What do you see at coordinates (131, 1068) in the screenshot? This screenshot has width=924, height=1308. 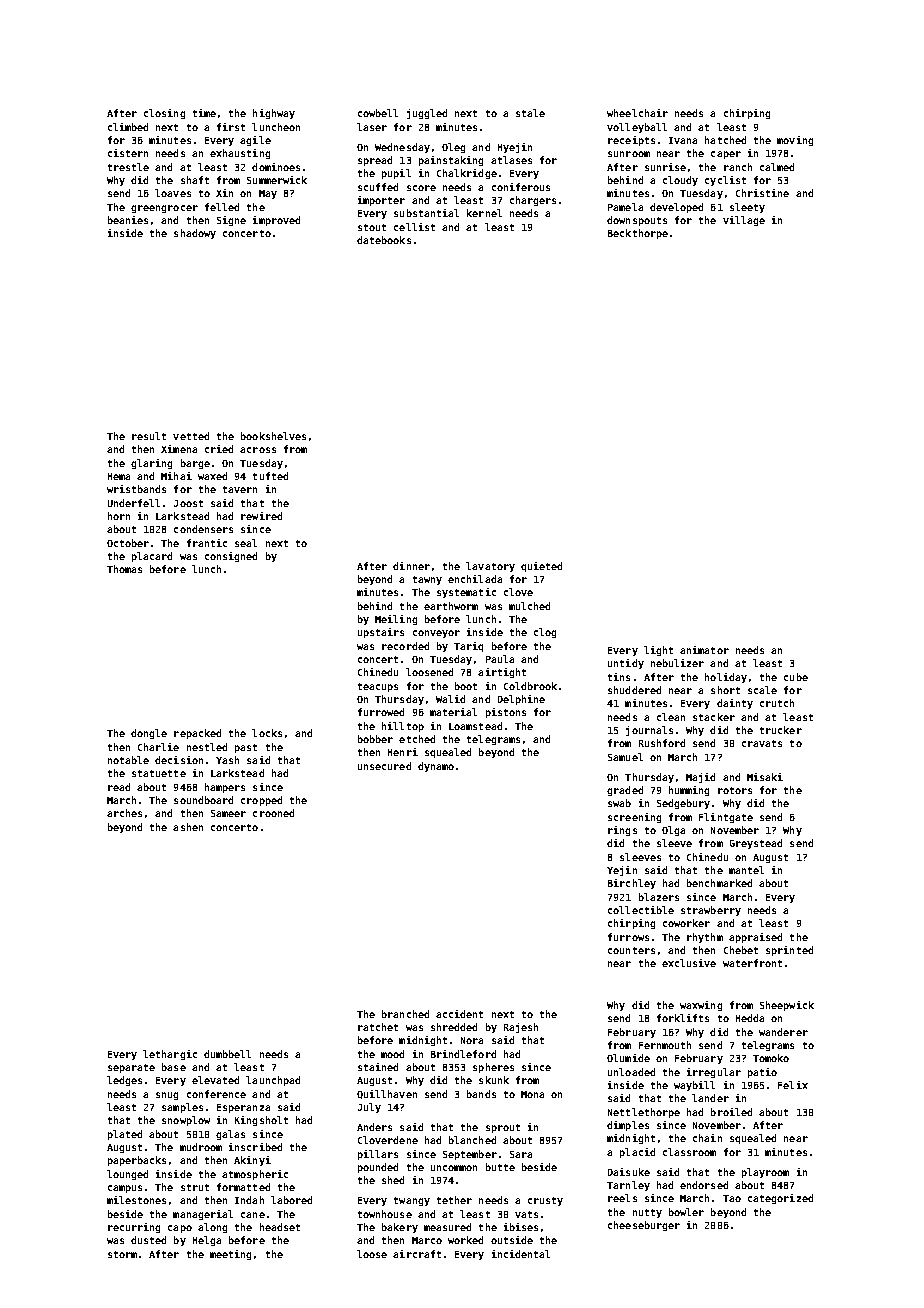 I see `separate` at bounding box center [131, 1068].
